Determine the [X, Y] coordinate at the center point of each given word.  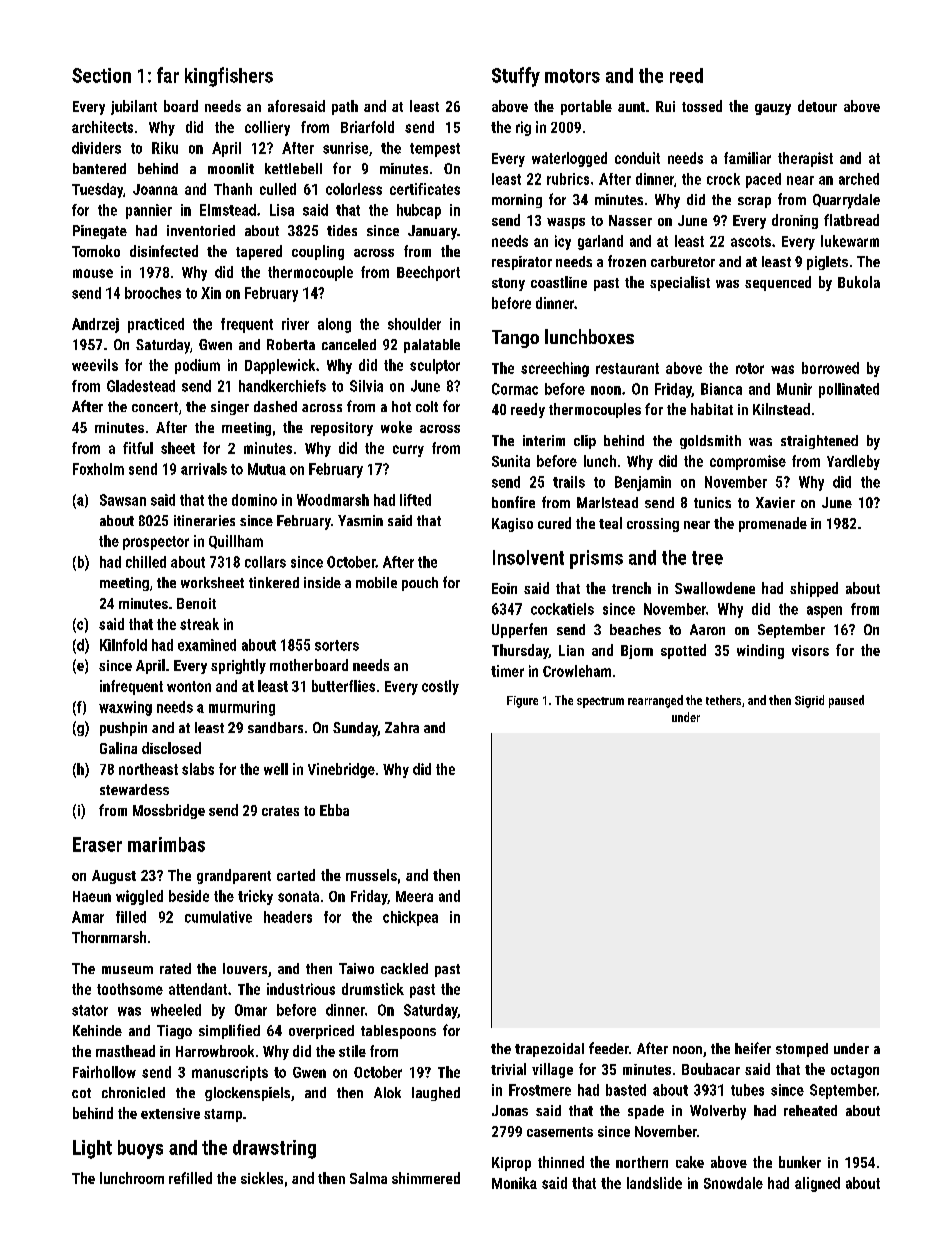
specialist [680, 283]
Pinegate [100, 232]
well [276, 769]
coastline [559, 282]
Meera [414, 896]
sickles [262, 1178]
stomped [802, 1050]
